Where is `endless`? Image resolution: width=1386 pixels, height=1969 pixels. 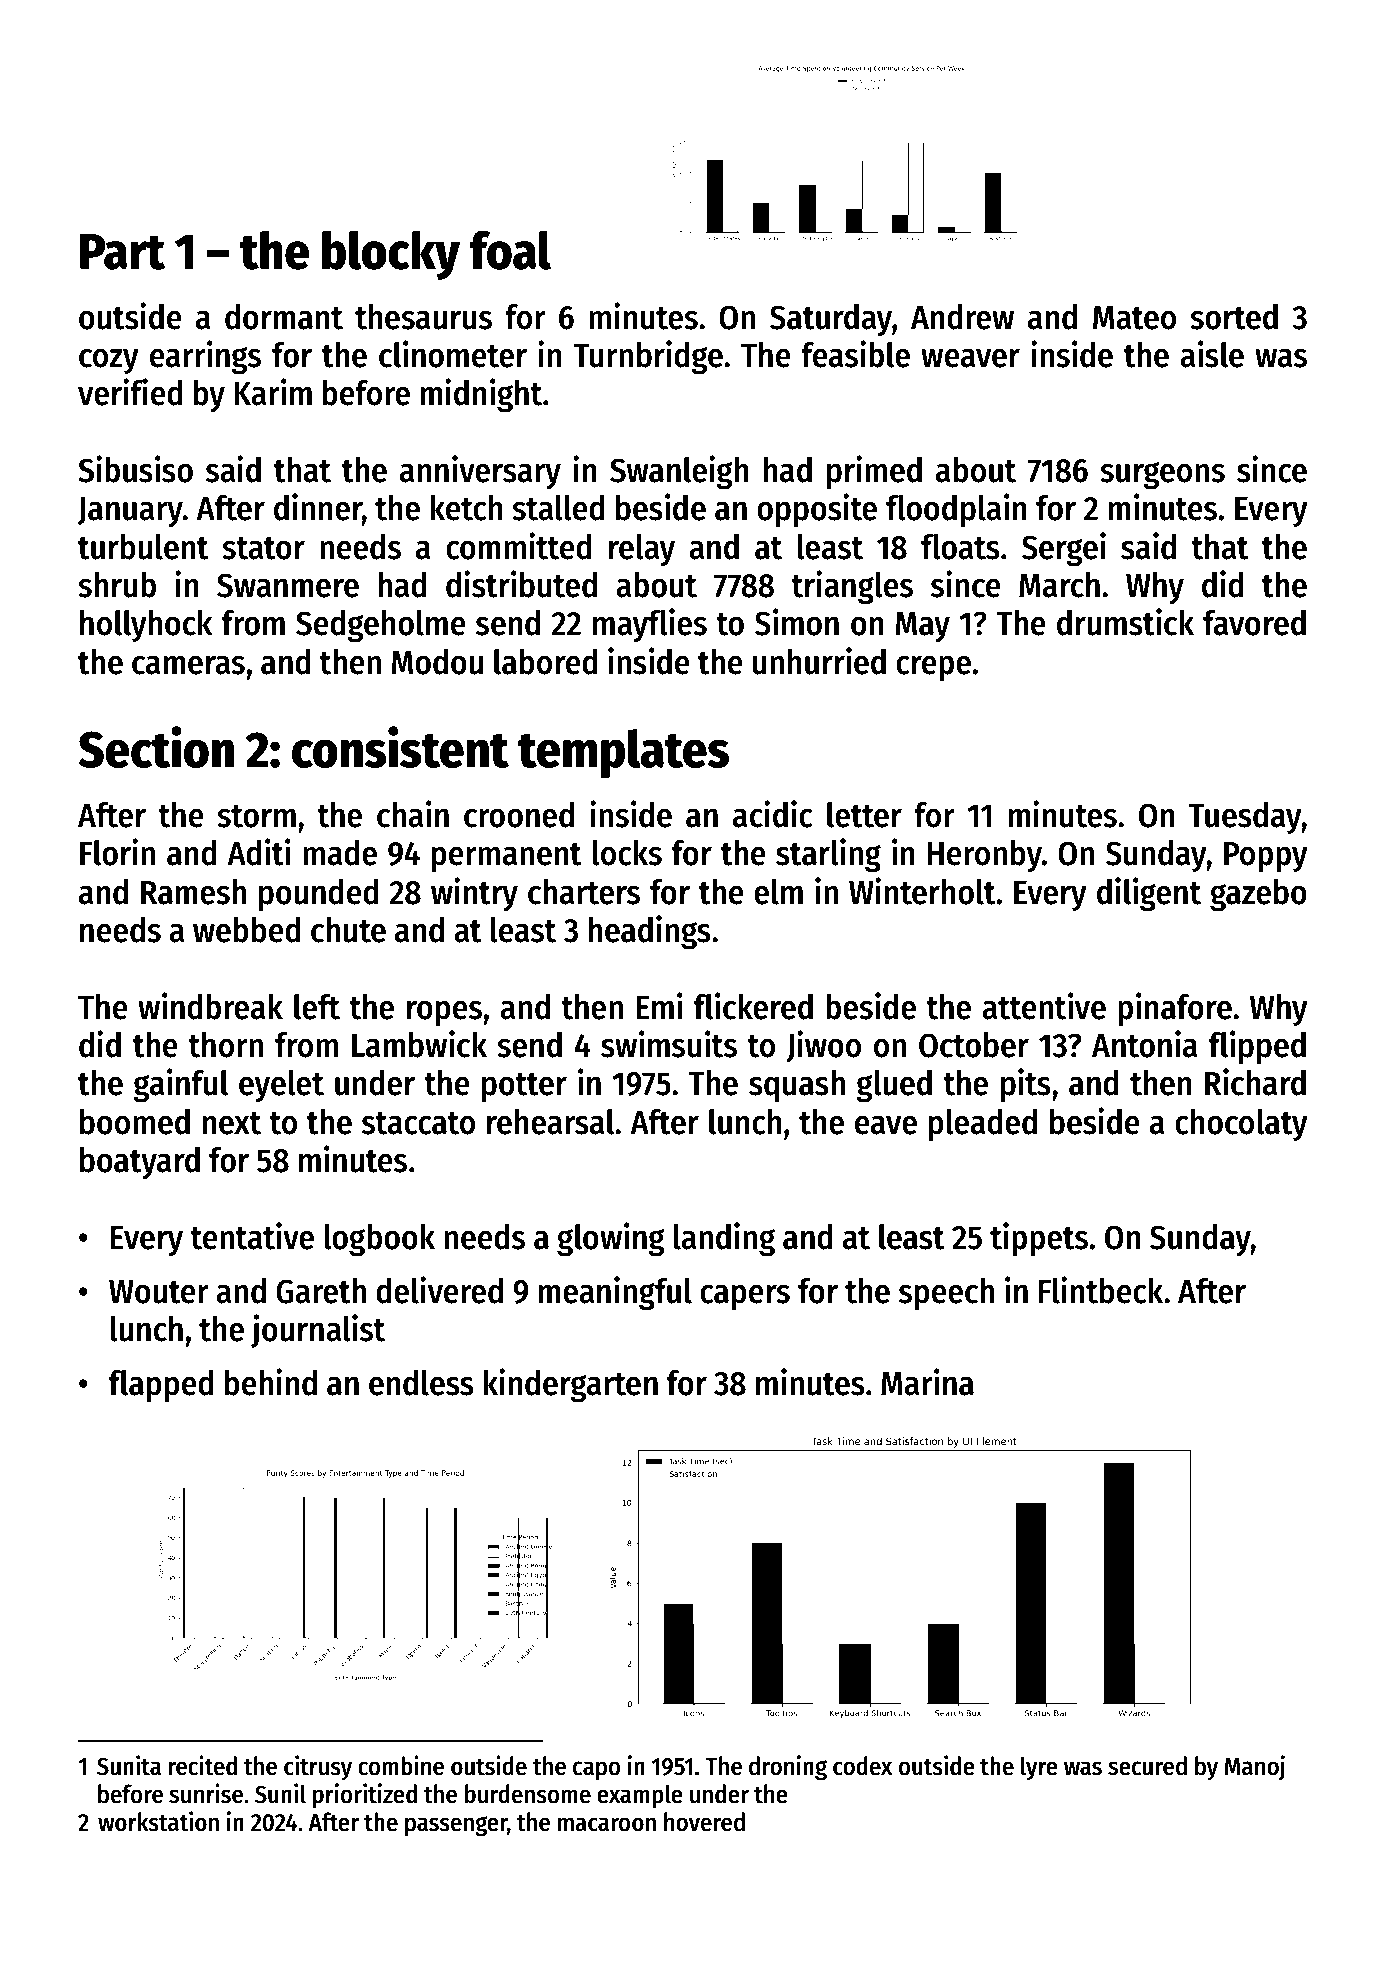
endless is located at coordinates (421, 1383).
